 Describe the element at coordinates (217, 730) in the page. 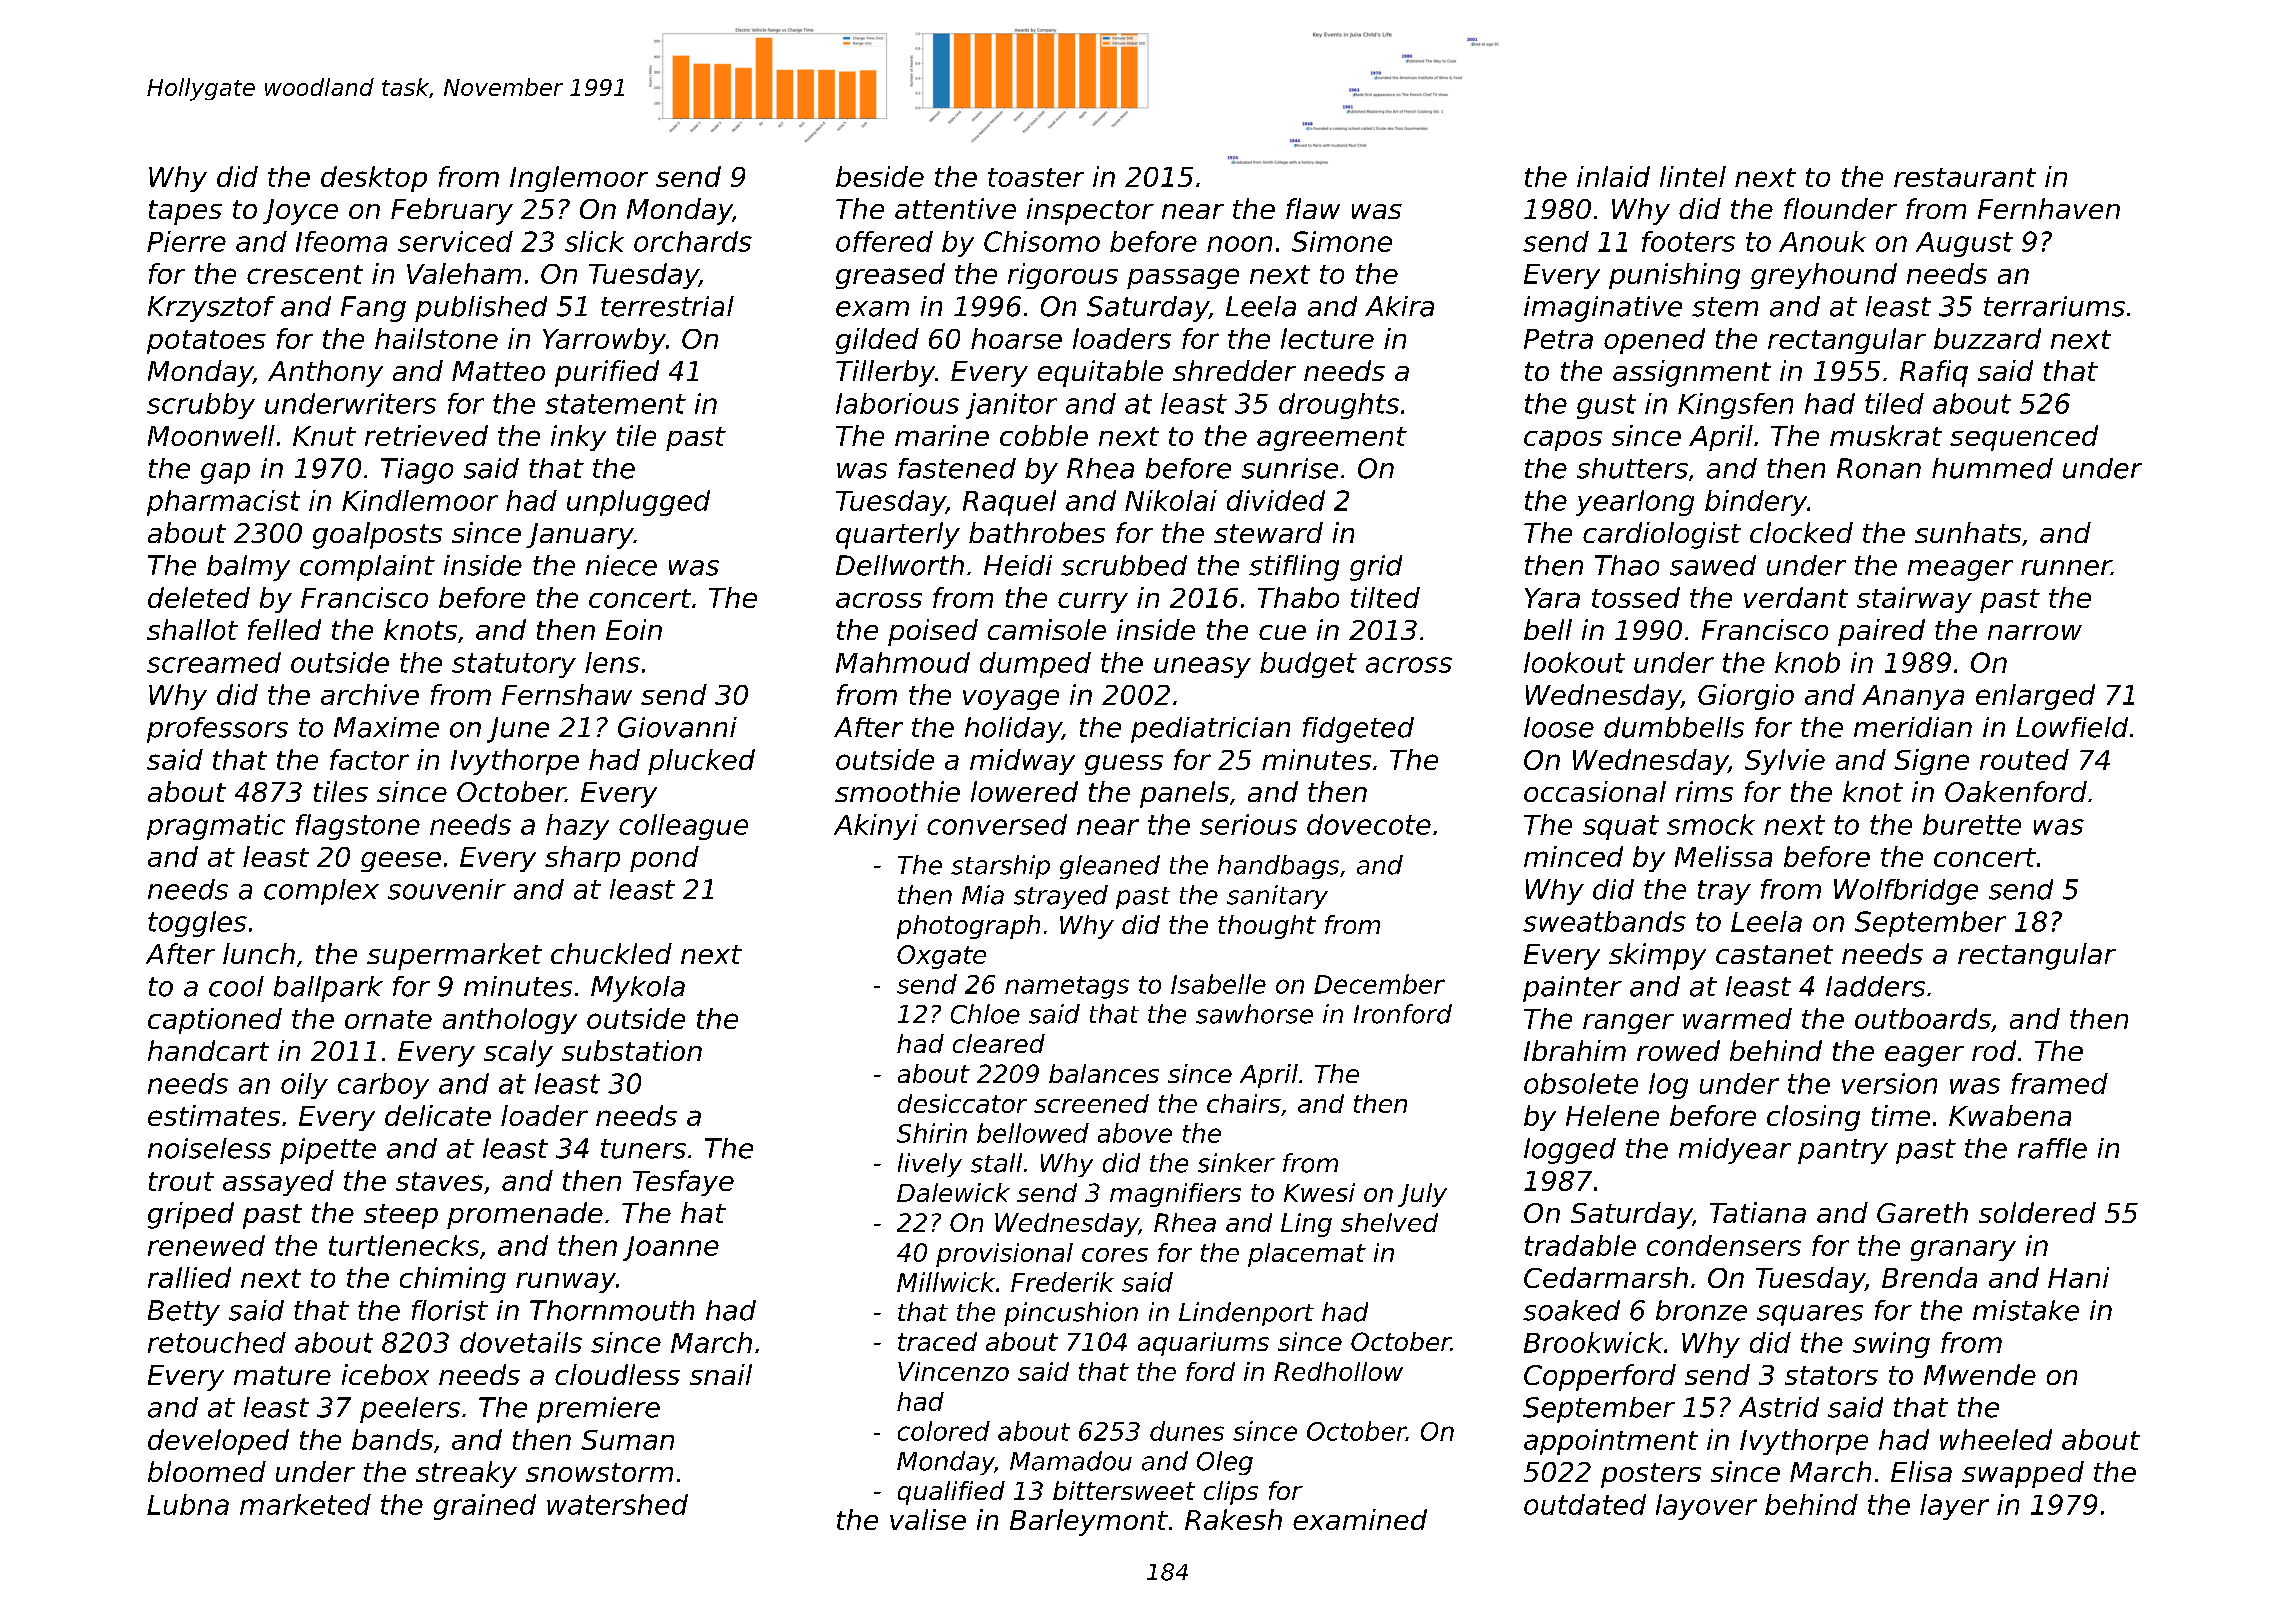

I see `professors` at that location.
